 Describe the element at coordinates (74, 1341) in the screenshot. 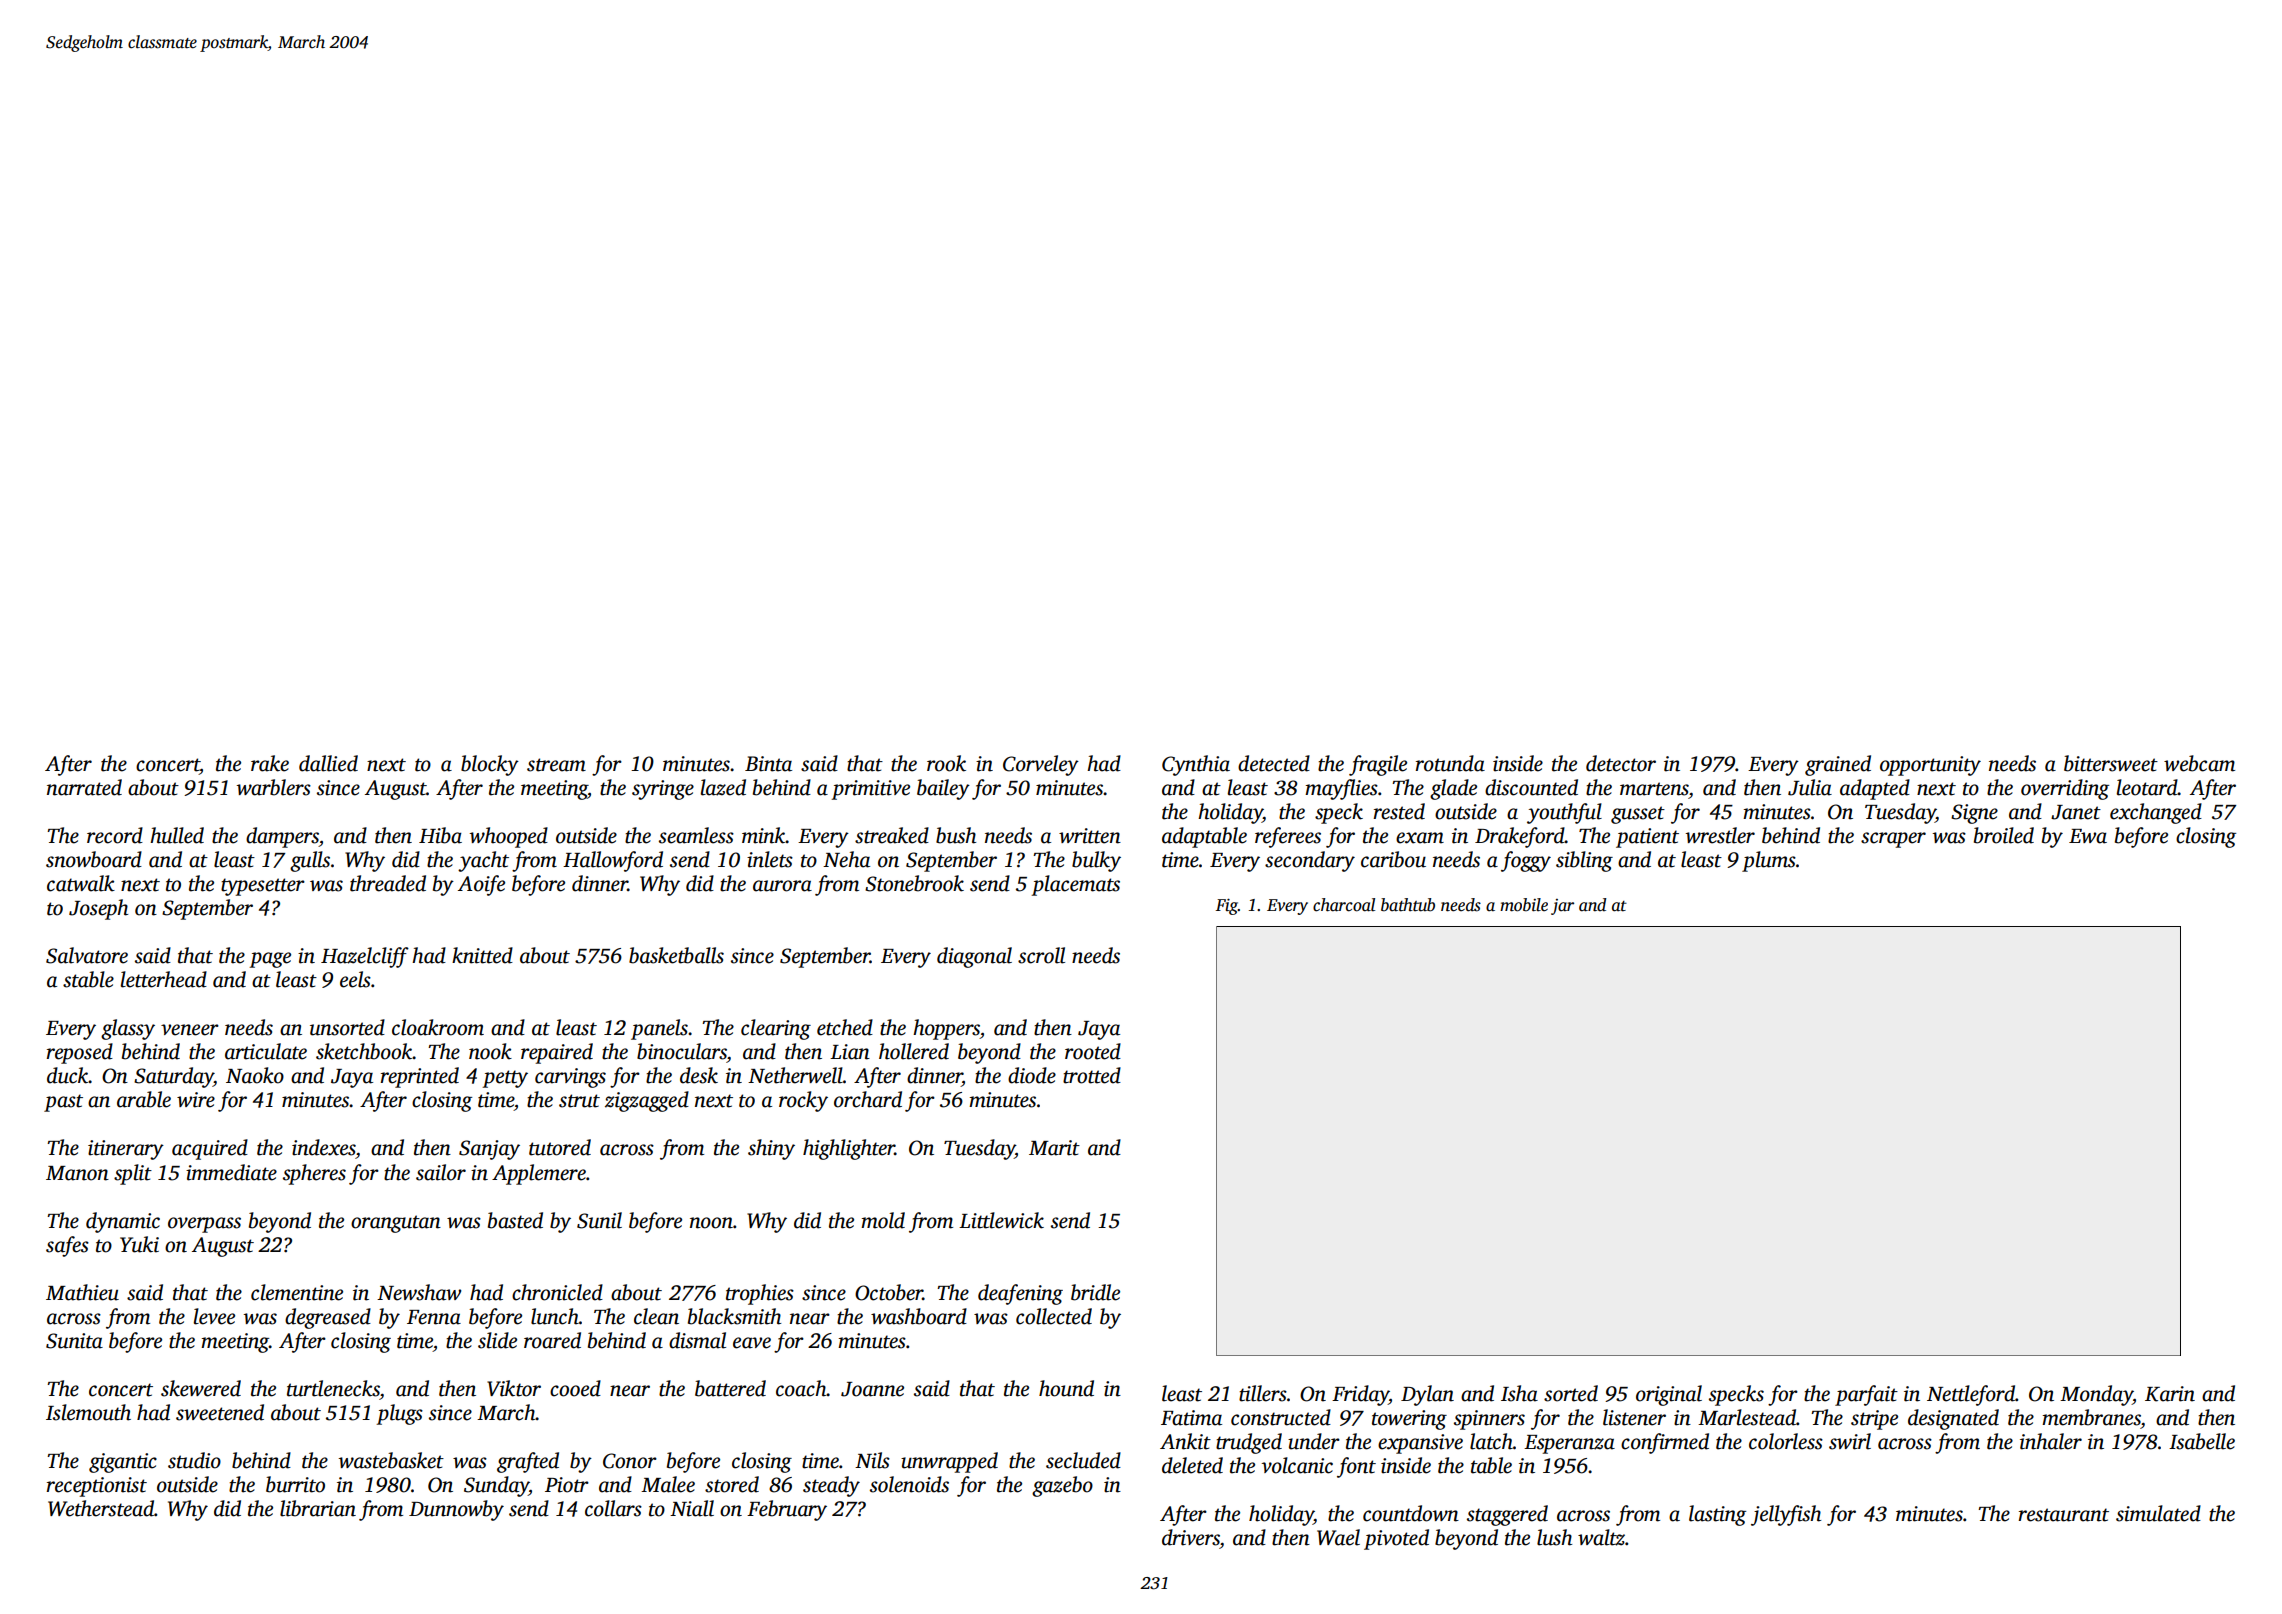

I see `Sunita` at that location.
